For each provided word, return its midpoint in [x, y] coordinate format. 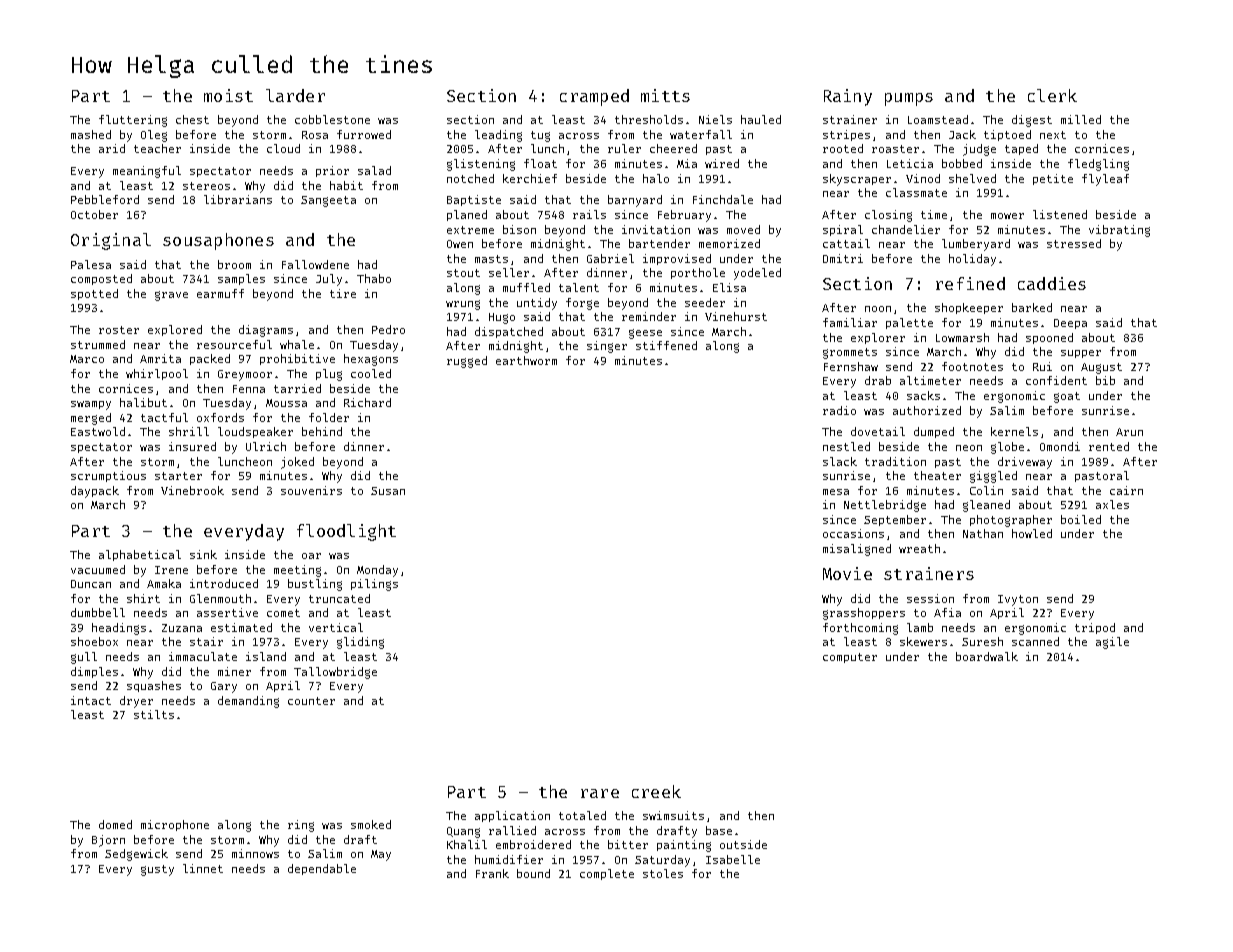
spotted [94, 294]
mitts [665, 95]
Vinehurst [736, 316]
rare [600, 793]
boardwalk [987, 656]
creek [656, 791]
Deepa [1070, 324]
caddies [1052, 283]
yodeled [757, 274]
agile [1112, 643]
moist [228, 95]
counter [311, 701]
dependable [322, 869]
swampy [91, 405]
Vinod [923, 178]
